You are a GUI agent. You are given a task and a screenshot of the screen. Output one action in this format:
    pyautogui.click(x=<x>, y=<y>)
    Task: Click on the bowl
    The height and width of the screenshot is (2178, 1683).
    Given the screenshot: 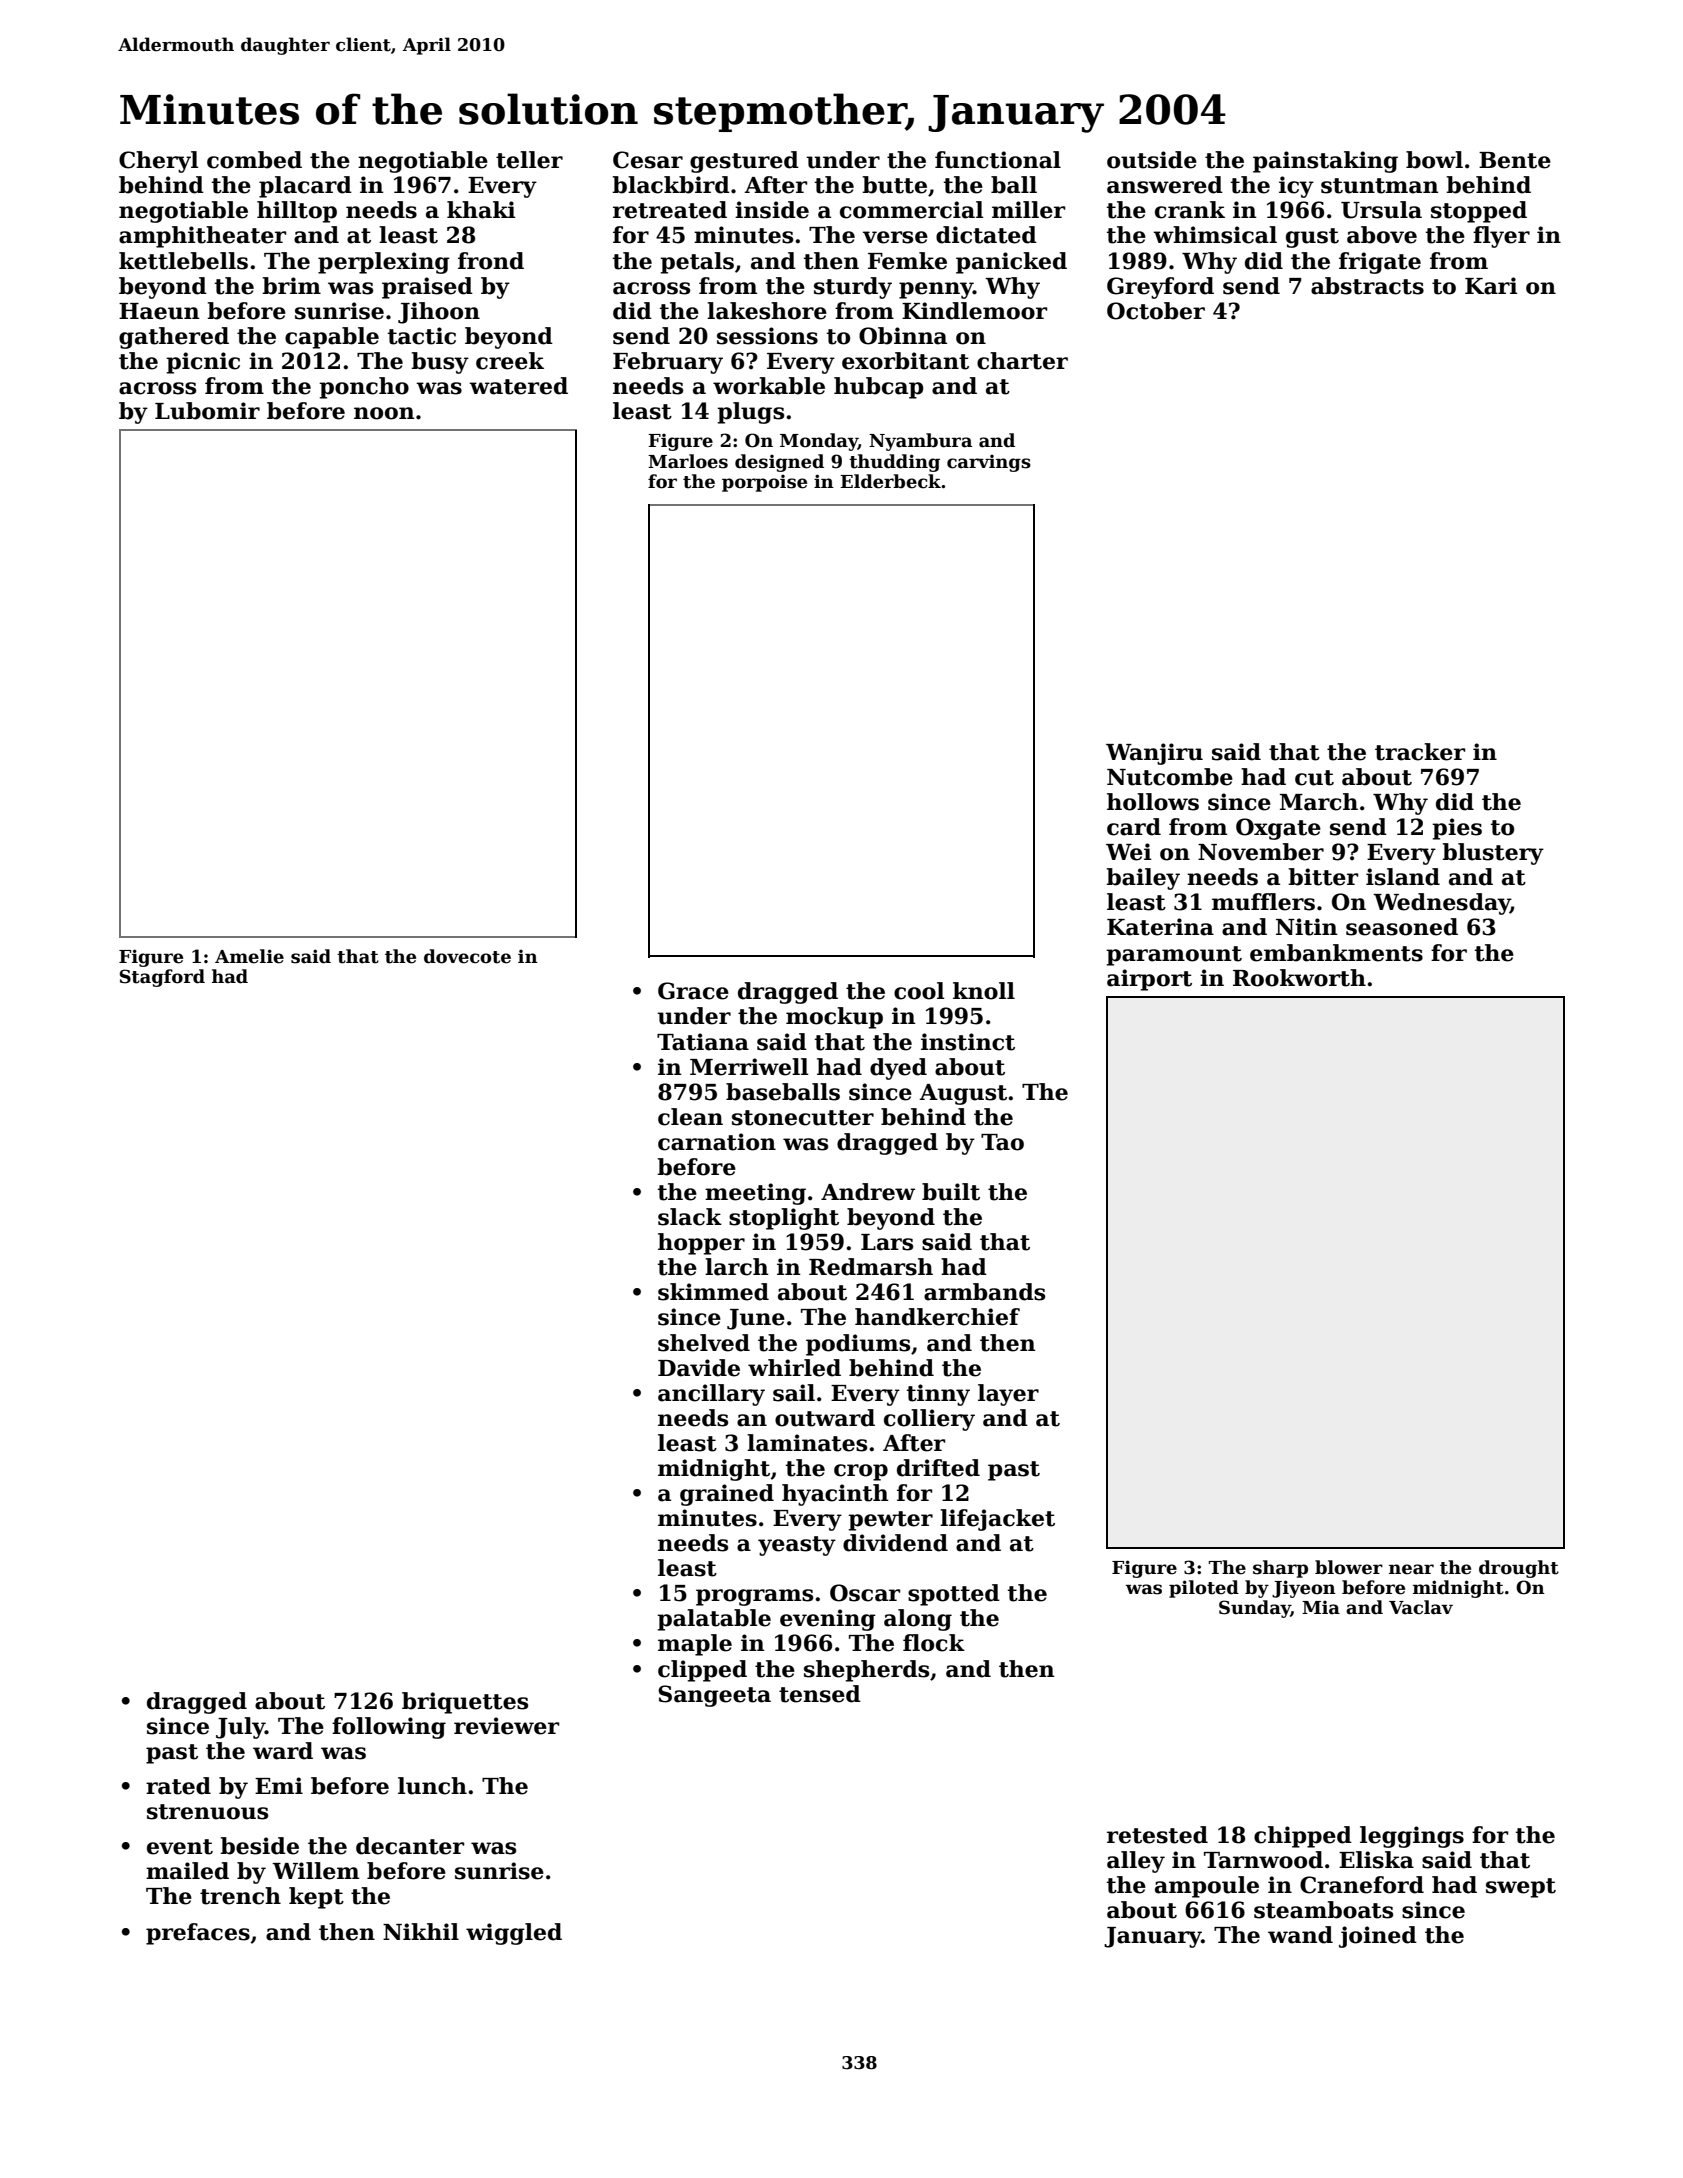 What is the action you would take?
    pyautogui.click(x=1434, y=160)
